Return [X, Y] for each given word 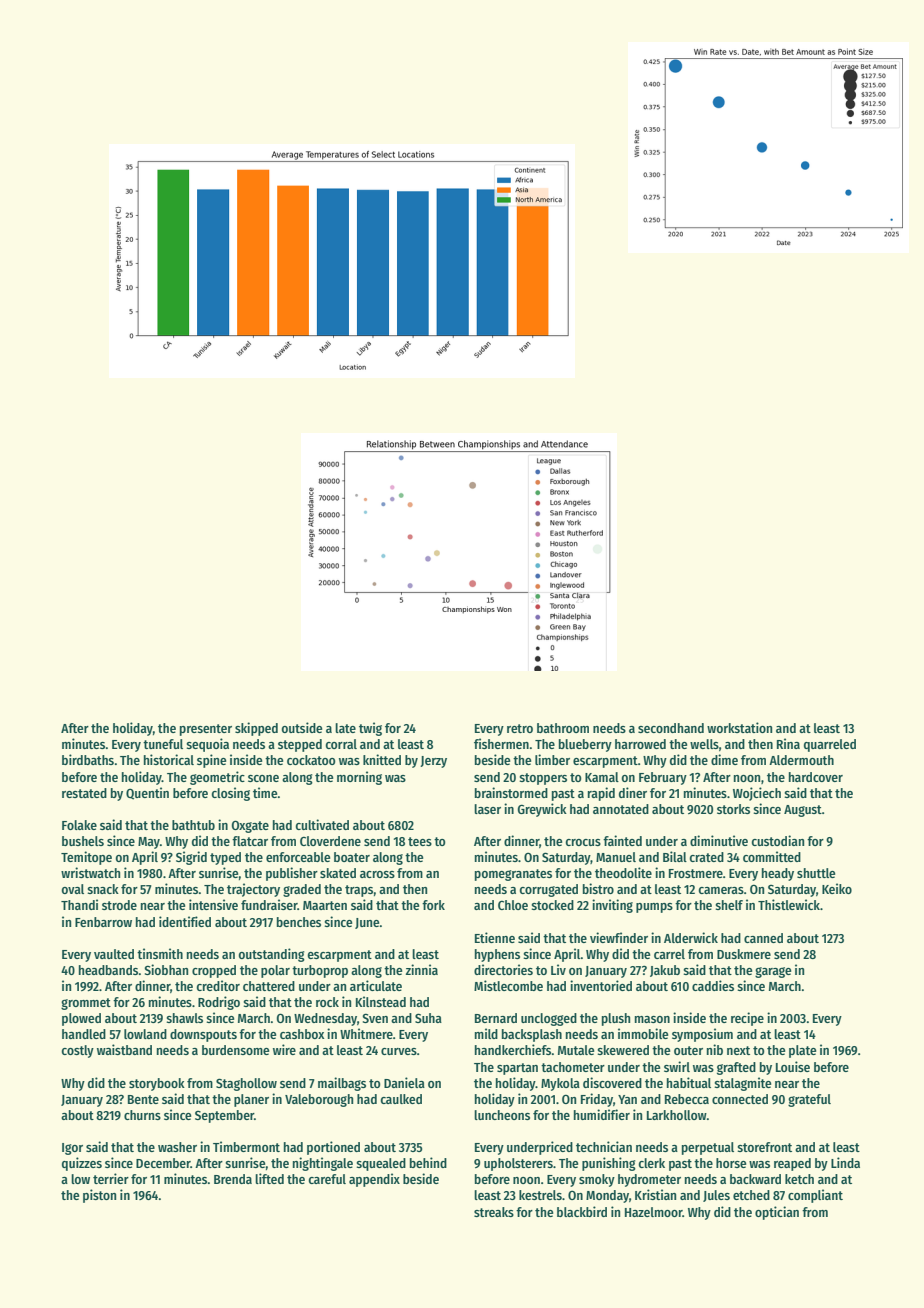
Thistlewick [789, 904]
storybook [157, 1084]
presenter [206, 730]
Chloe [513, 905]
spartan [517, 1069]
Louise [793, 1066]
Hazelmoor [654, 1212]
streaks [494, 1212]
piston [99, 1196]
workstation [739, 727]
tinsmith [160, 953]
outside [301, 727]
